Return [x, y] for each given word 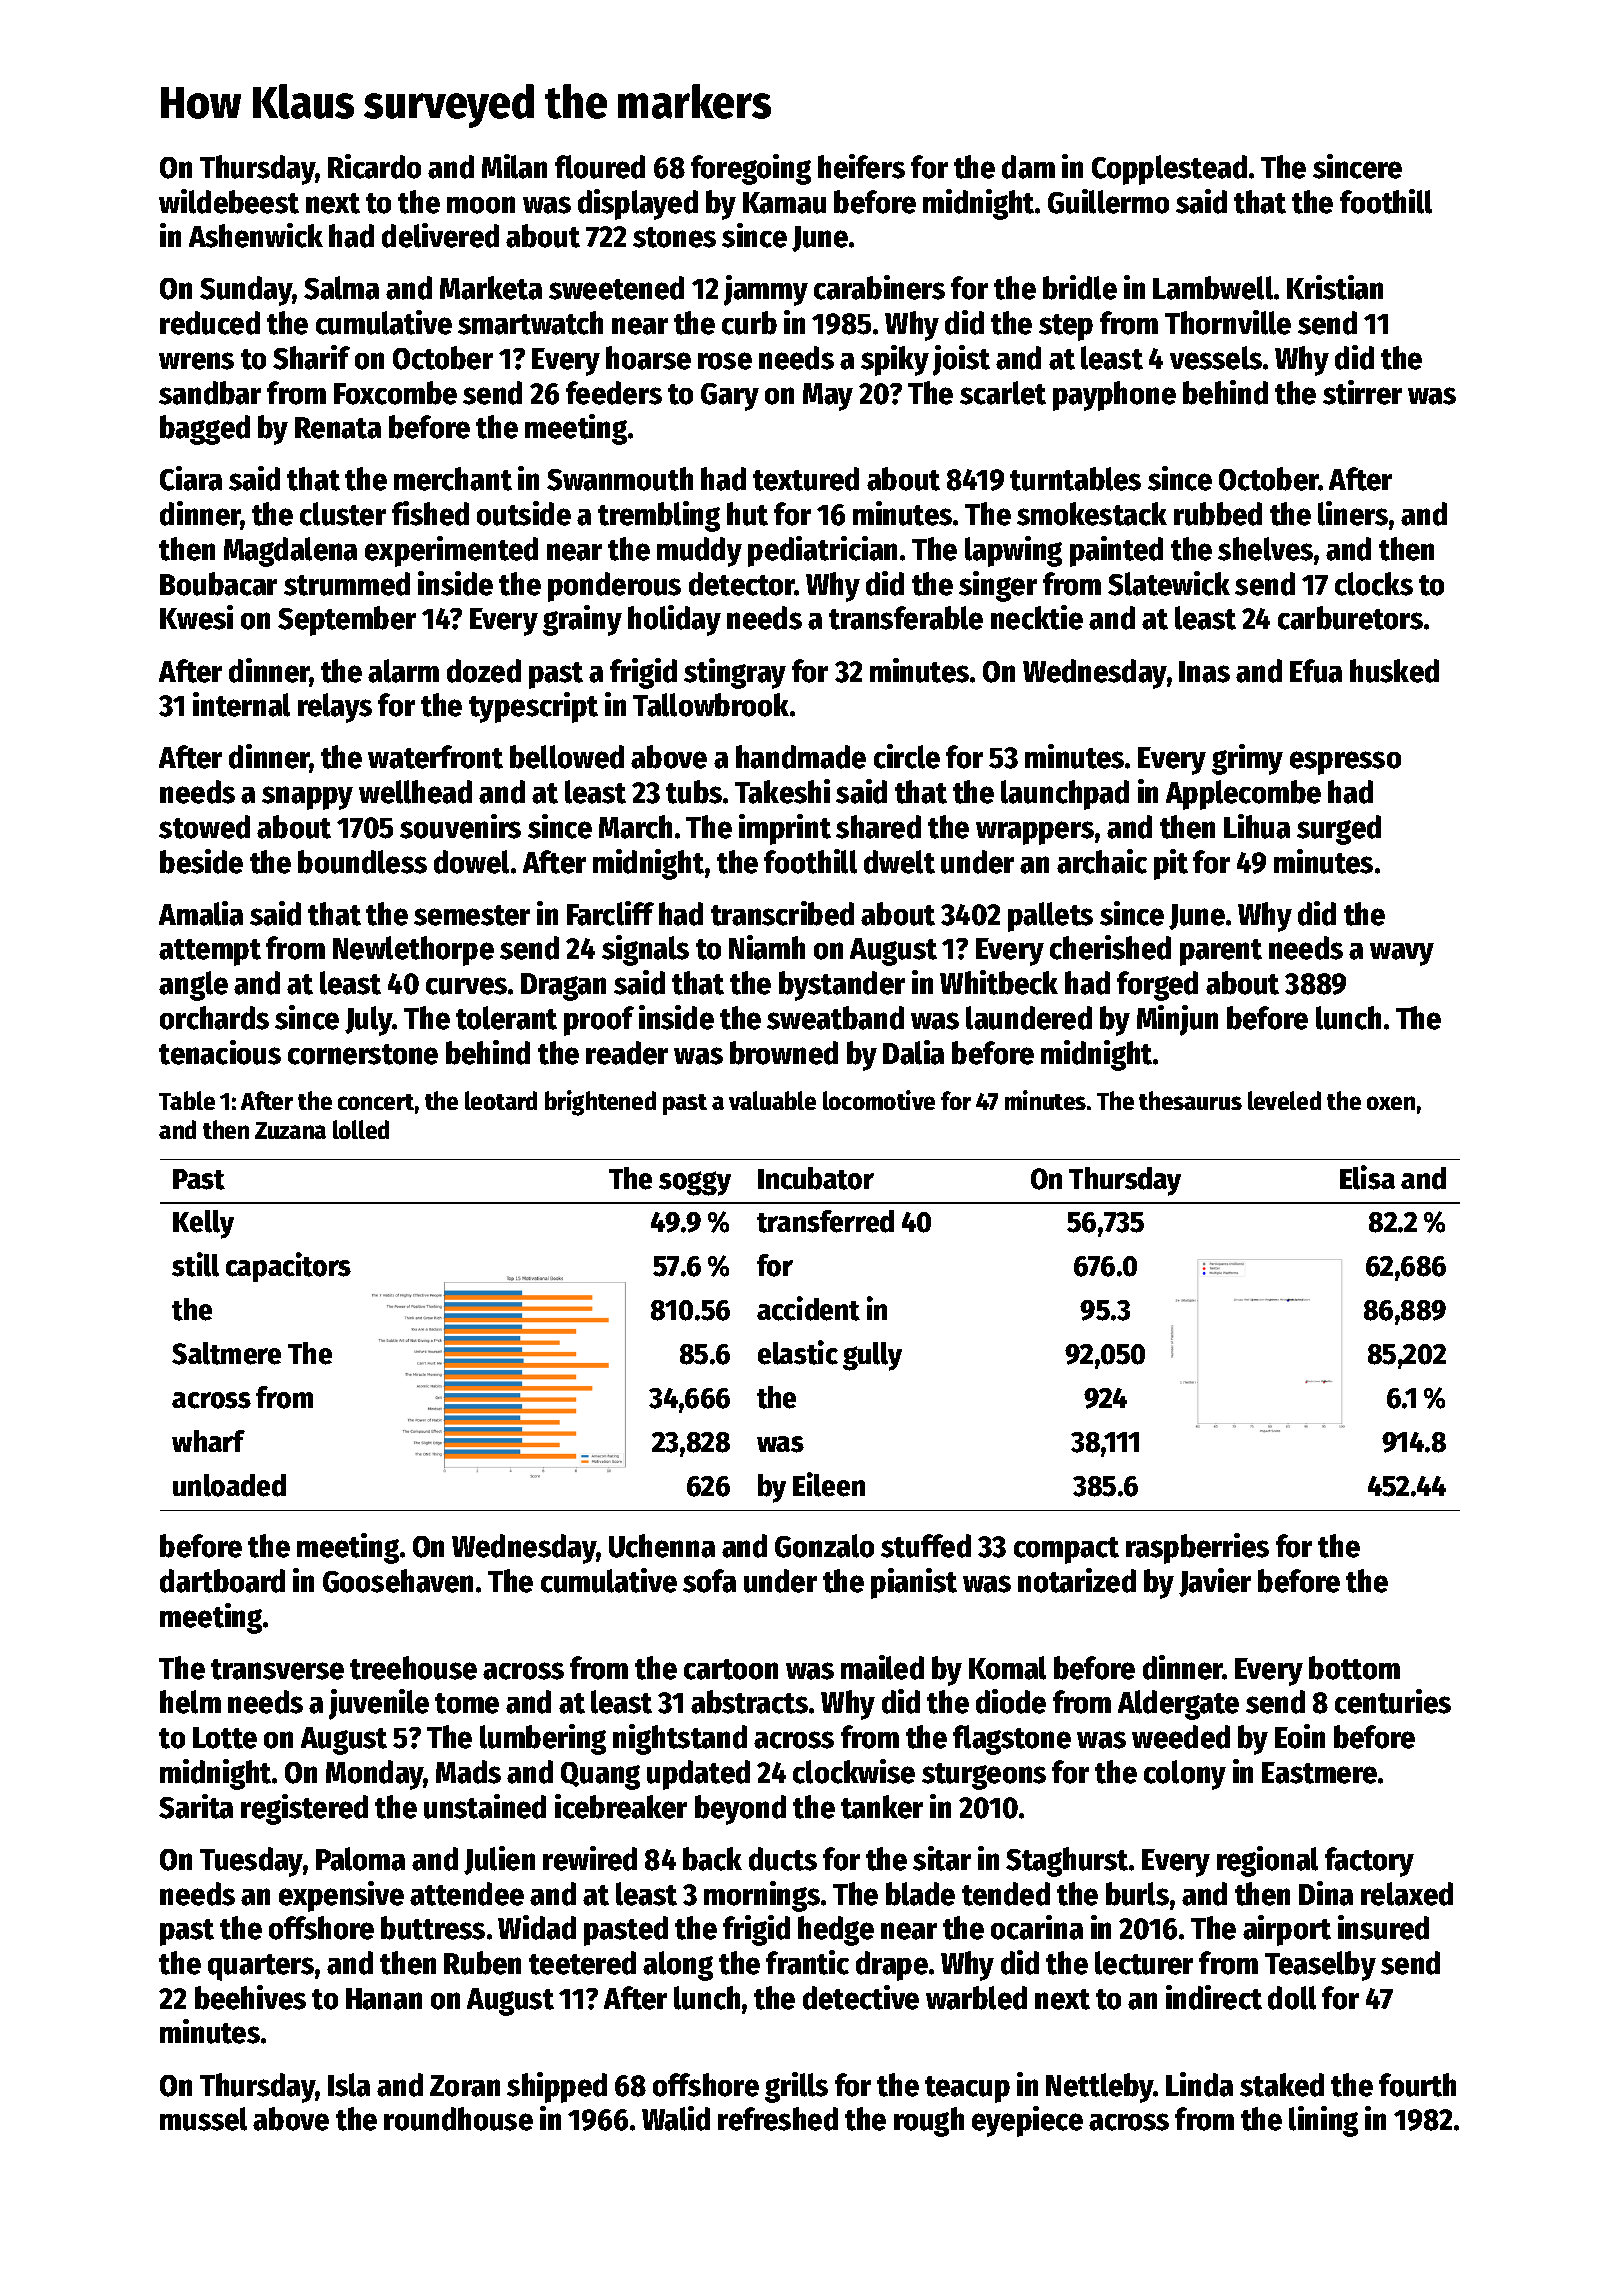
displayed [638, 204]
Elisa [1367, 1177]
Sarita [196, 1806]
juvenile [379, 1704]
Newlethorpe [413, 951]
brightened [600, 1103]
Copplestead [1169, 170]
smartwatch [530, 323]
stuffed [926, 1546]
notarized [1077, 1580]
